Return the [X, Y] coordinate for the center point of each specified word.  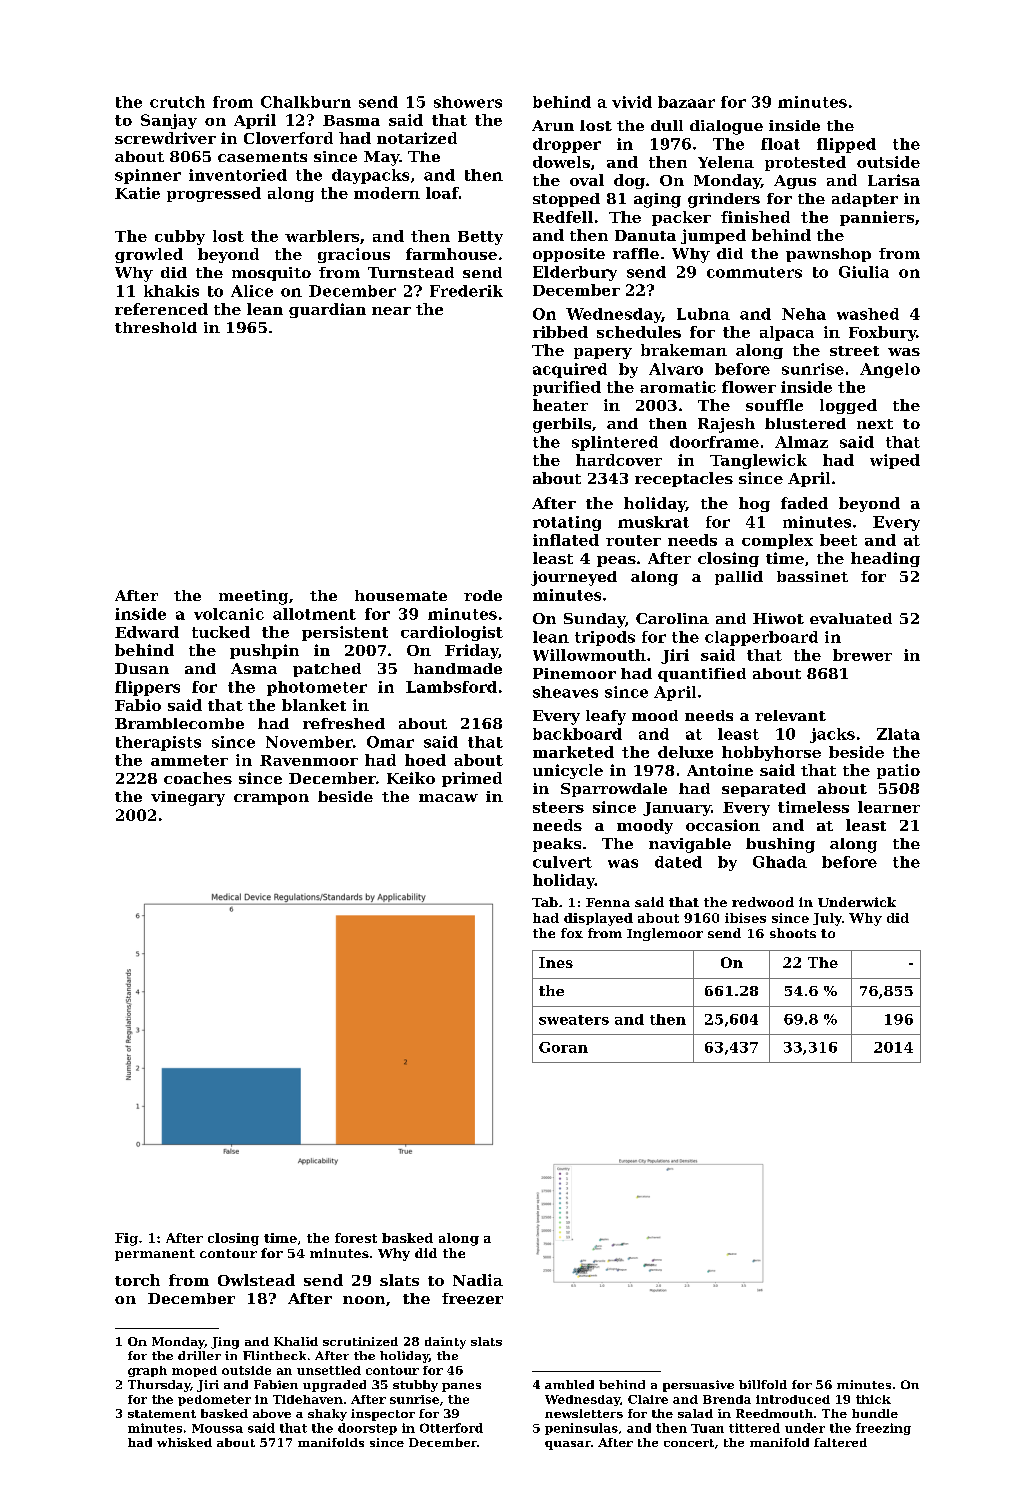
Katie [137, 193]
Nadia [478, 1280]
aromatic [678, 387]
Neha [804, 314]
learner [889, 807]
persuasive [698, 1386]
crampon [271, 799]
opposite [569, 255]
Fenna [608, 902]
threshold [156, 327]
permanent [155, 1255]
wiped [895, 461]
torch [137, 1280]
